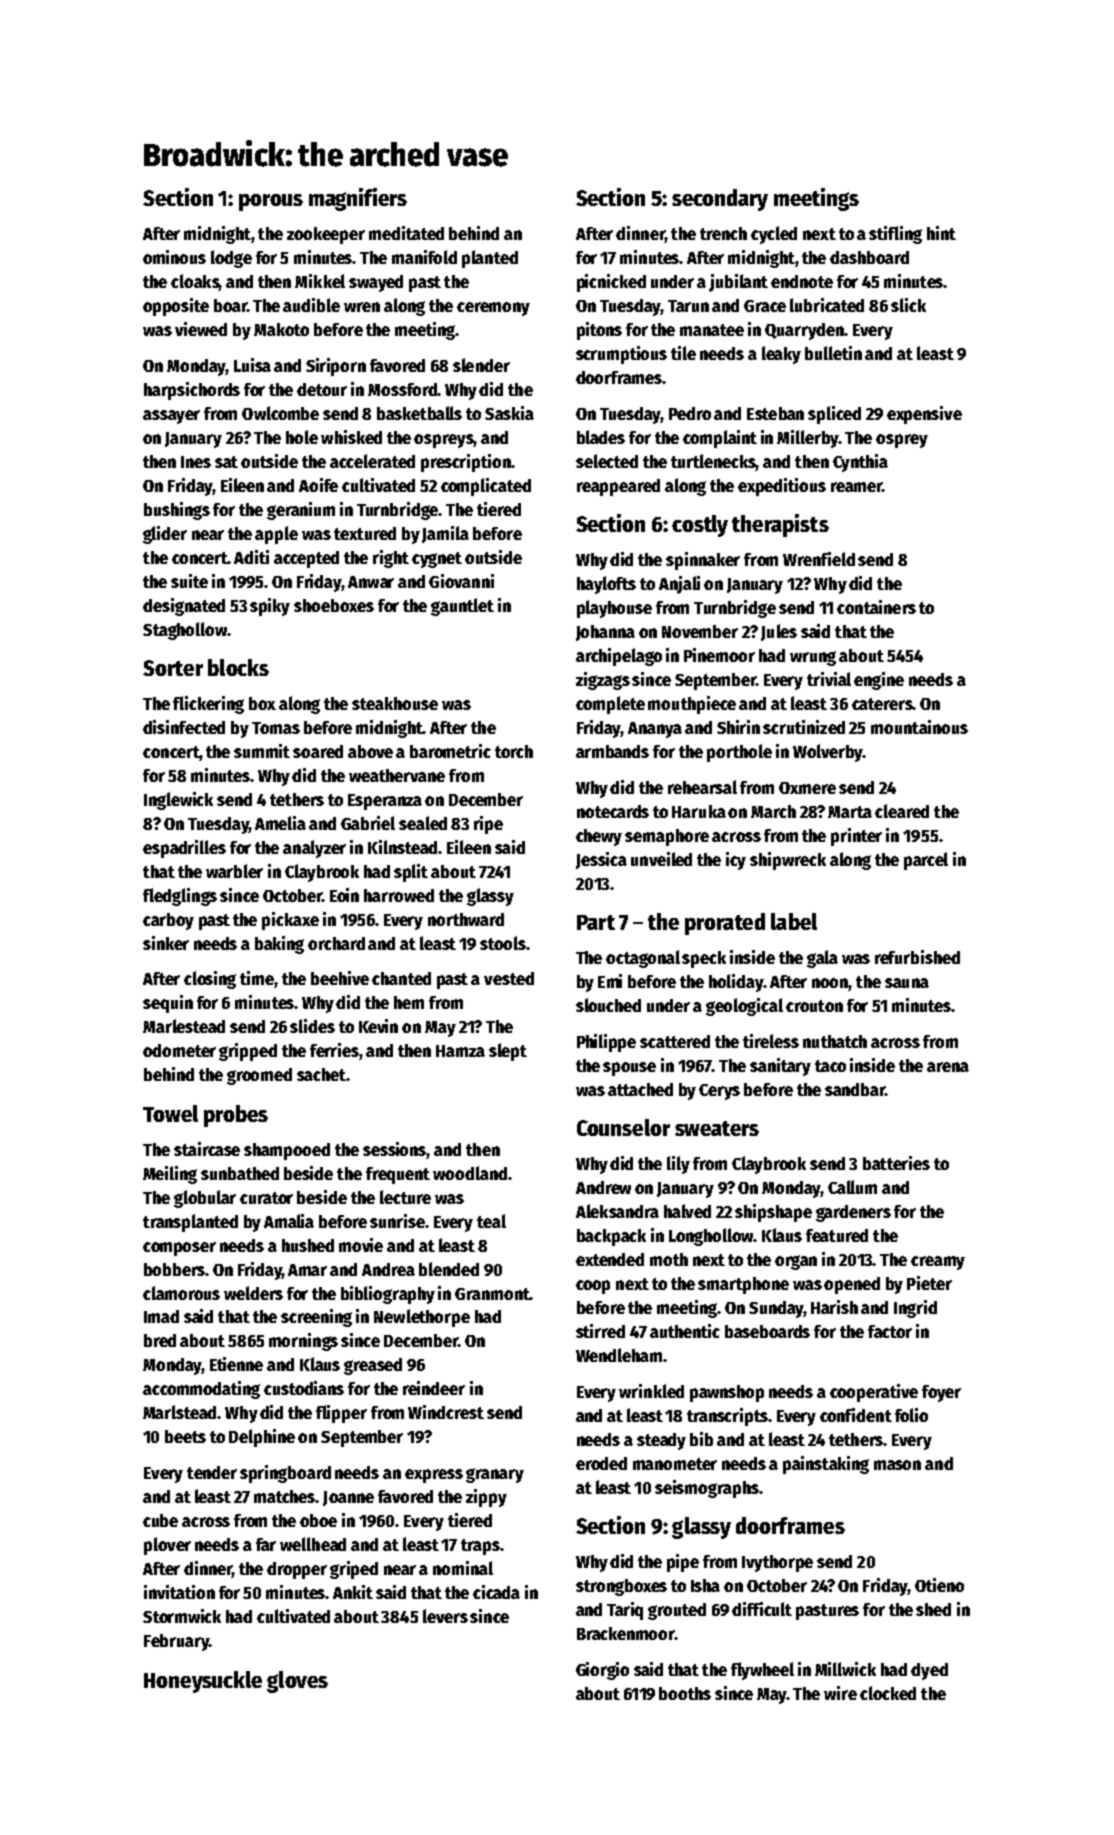 The height and width of the image is (1835, 1114). Describe the element at coordinates (340, 978) in the image. I see `beehive` at that location.
